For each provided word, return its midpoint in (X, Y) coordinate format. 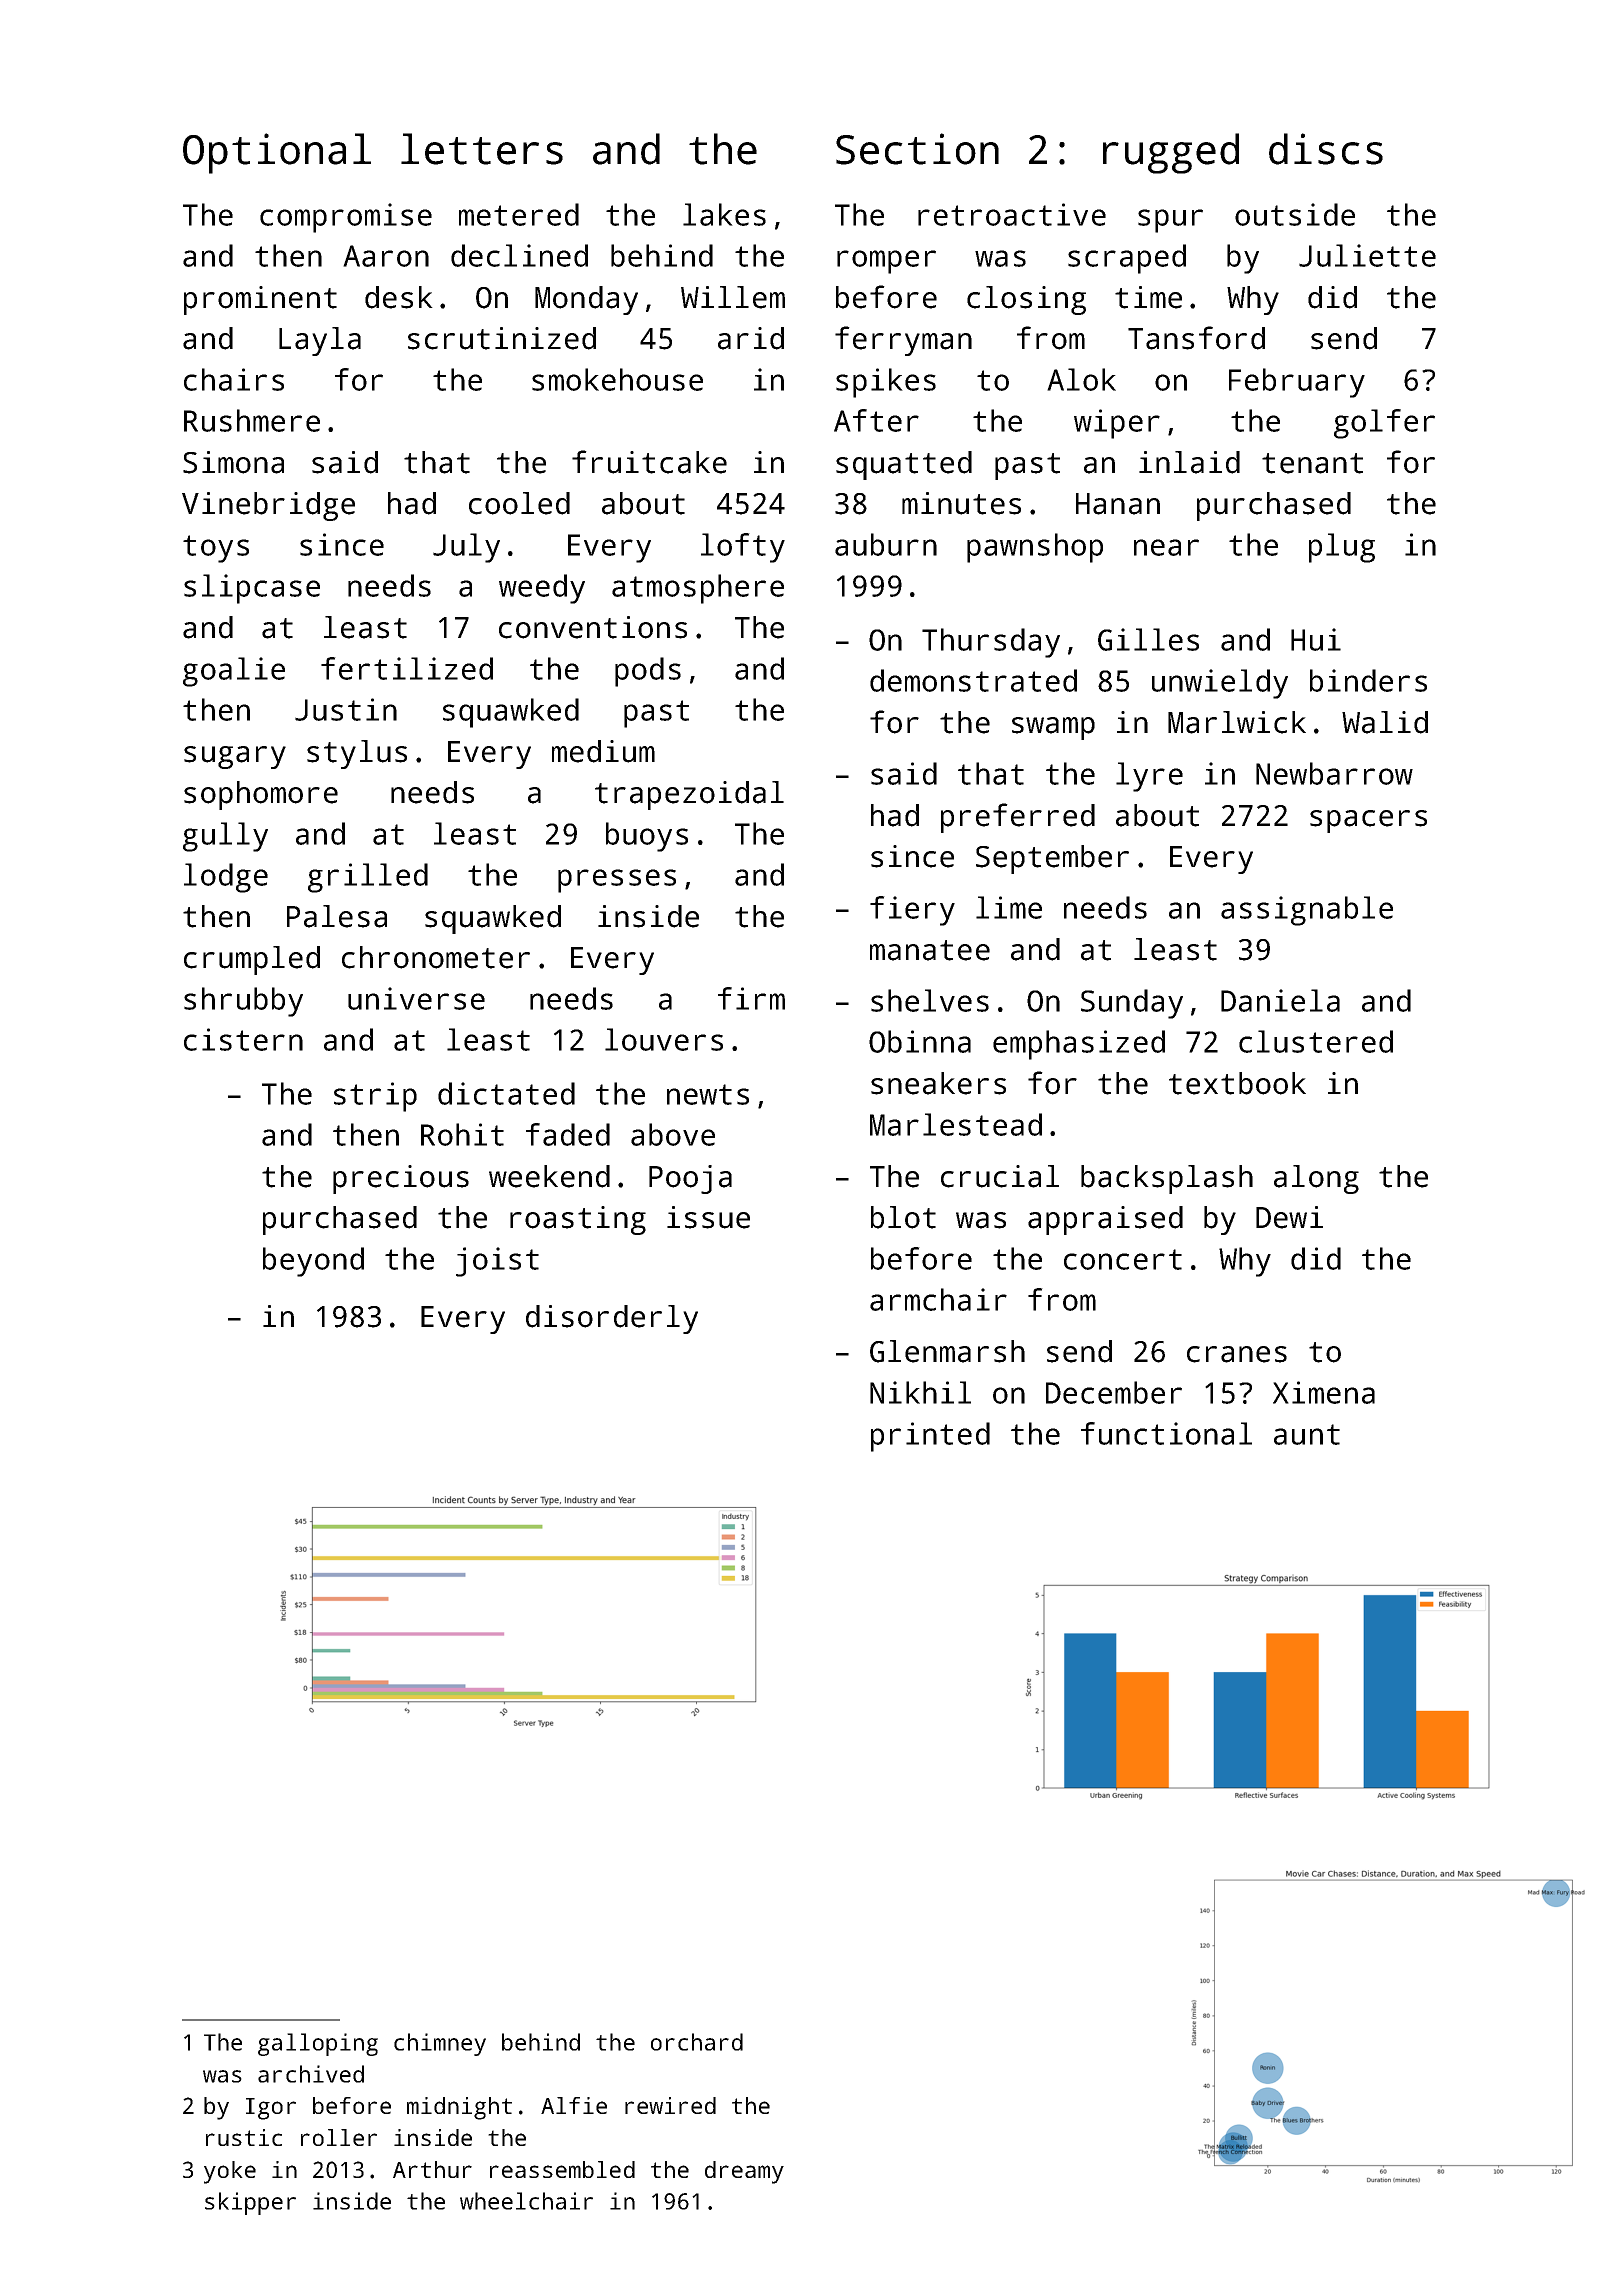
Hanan (1118, 504)
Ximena (1324, 1392)
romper (886, 262)
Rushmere (252, 420)
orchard (697, 2042)
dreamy (744, 2172)
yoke (230, 2172)
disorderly (612, 1319)
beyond (313, 1262)
